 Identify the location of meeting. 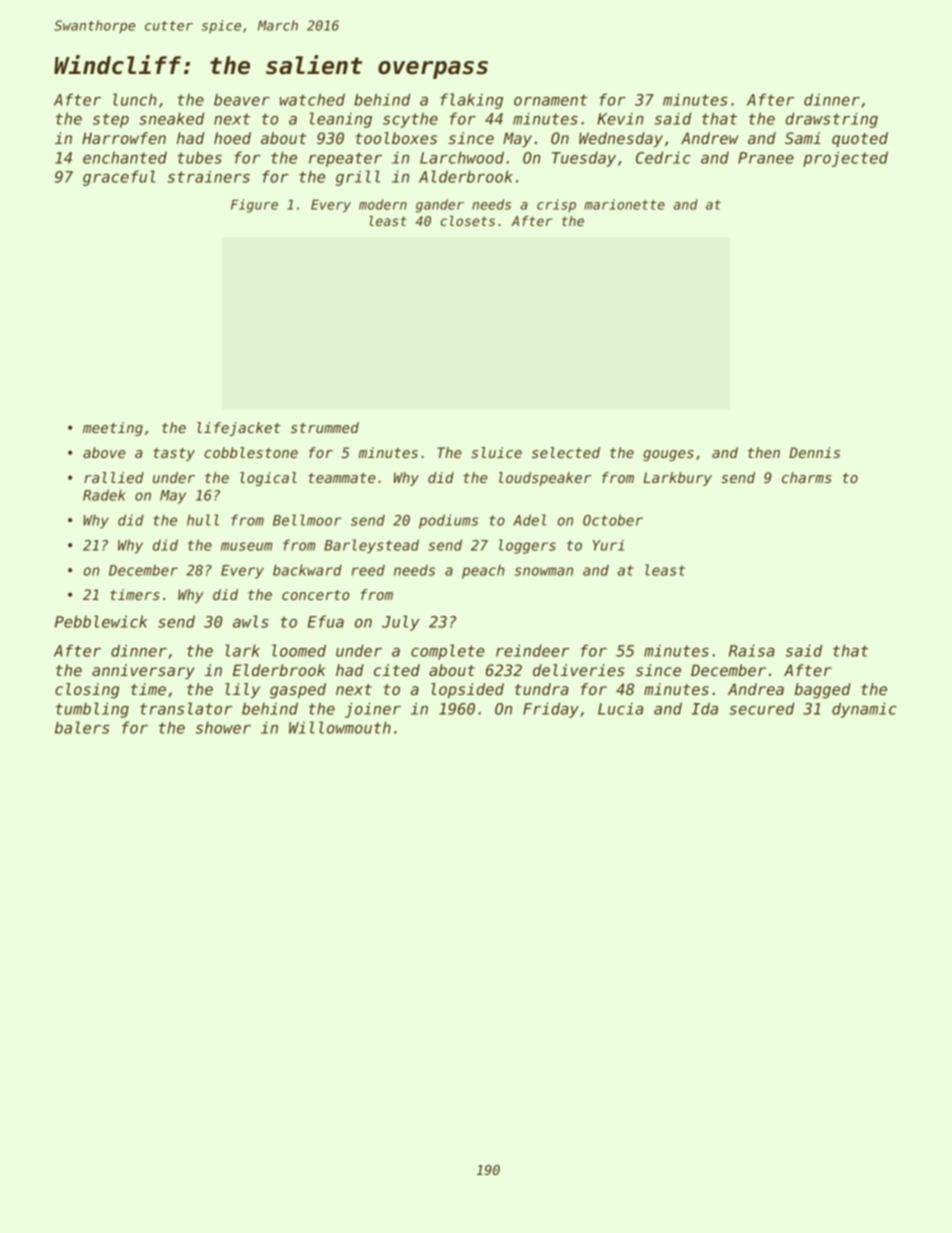
(113, 429).
